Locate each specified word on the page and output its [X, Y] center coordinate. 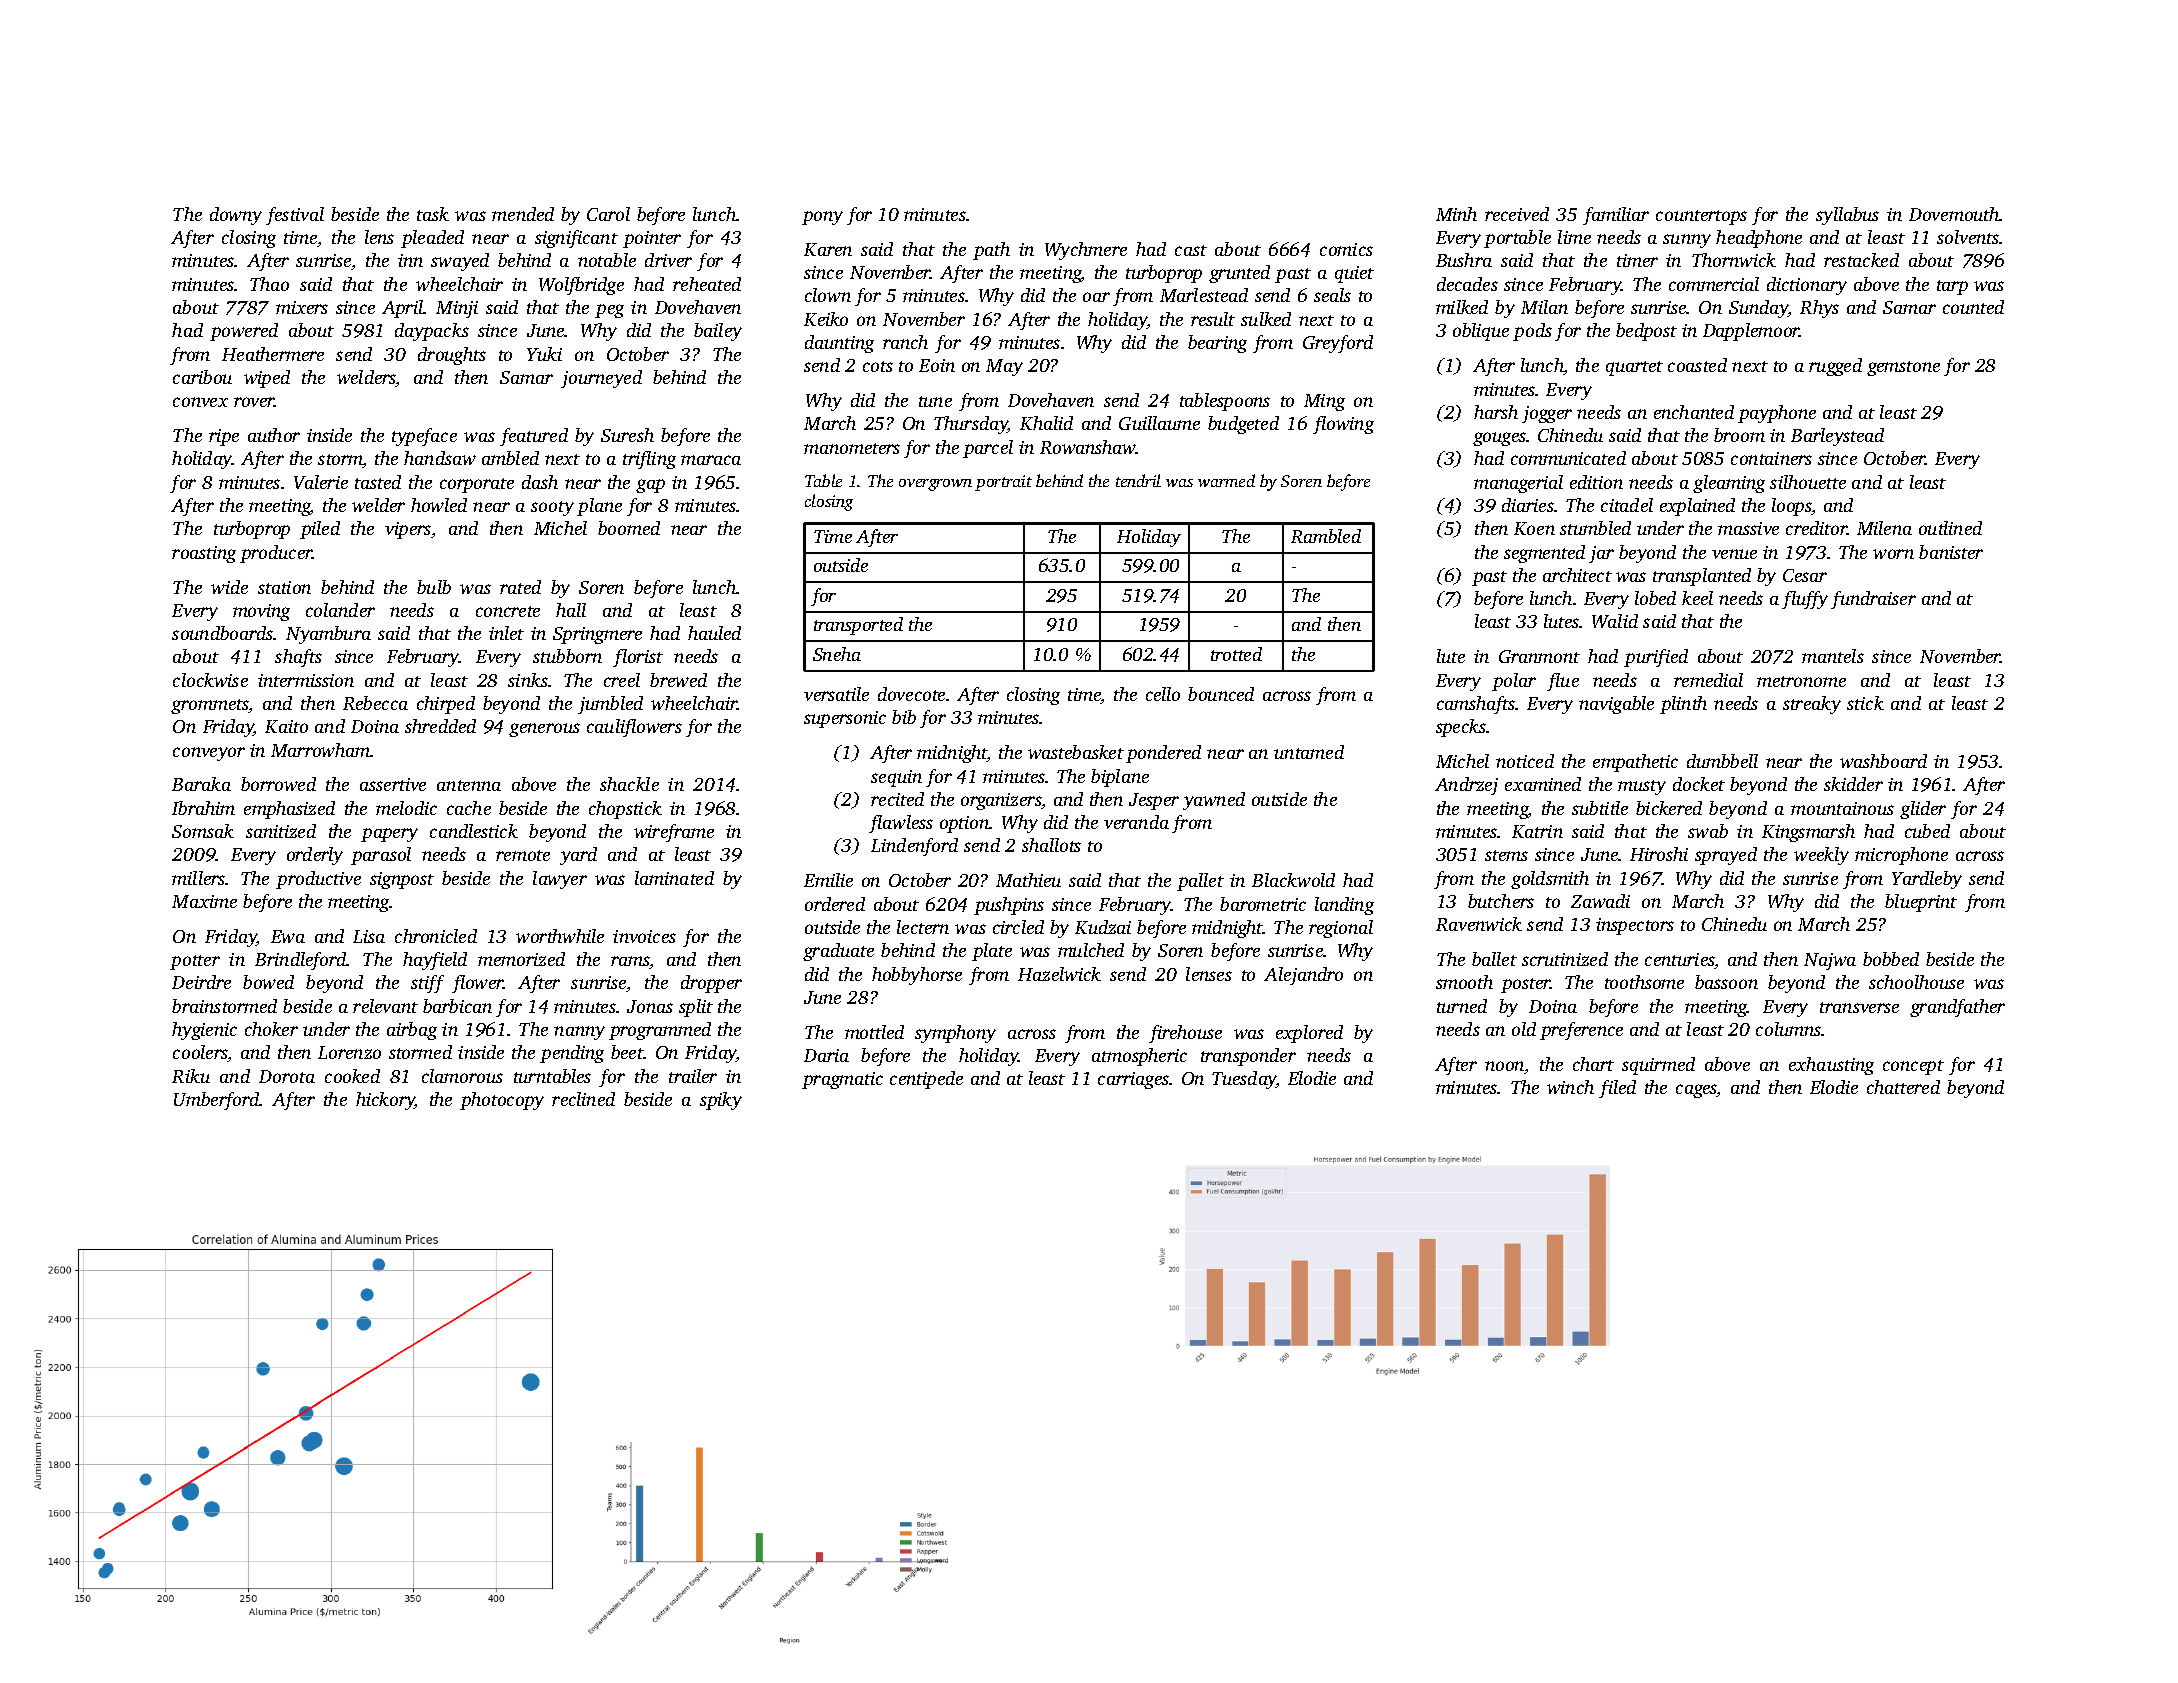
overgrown [935, 485]
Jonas [650, 1006]
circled [1018, 927]
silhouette [1808, 482]
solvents [1968, 237]
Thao [269, 284]
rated [520, 587]
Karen [828, 249]
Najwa [1830, 961]
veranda [1136, 822]
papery [389, 835]
